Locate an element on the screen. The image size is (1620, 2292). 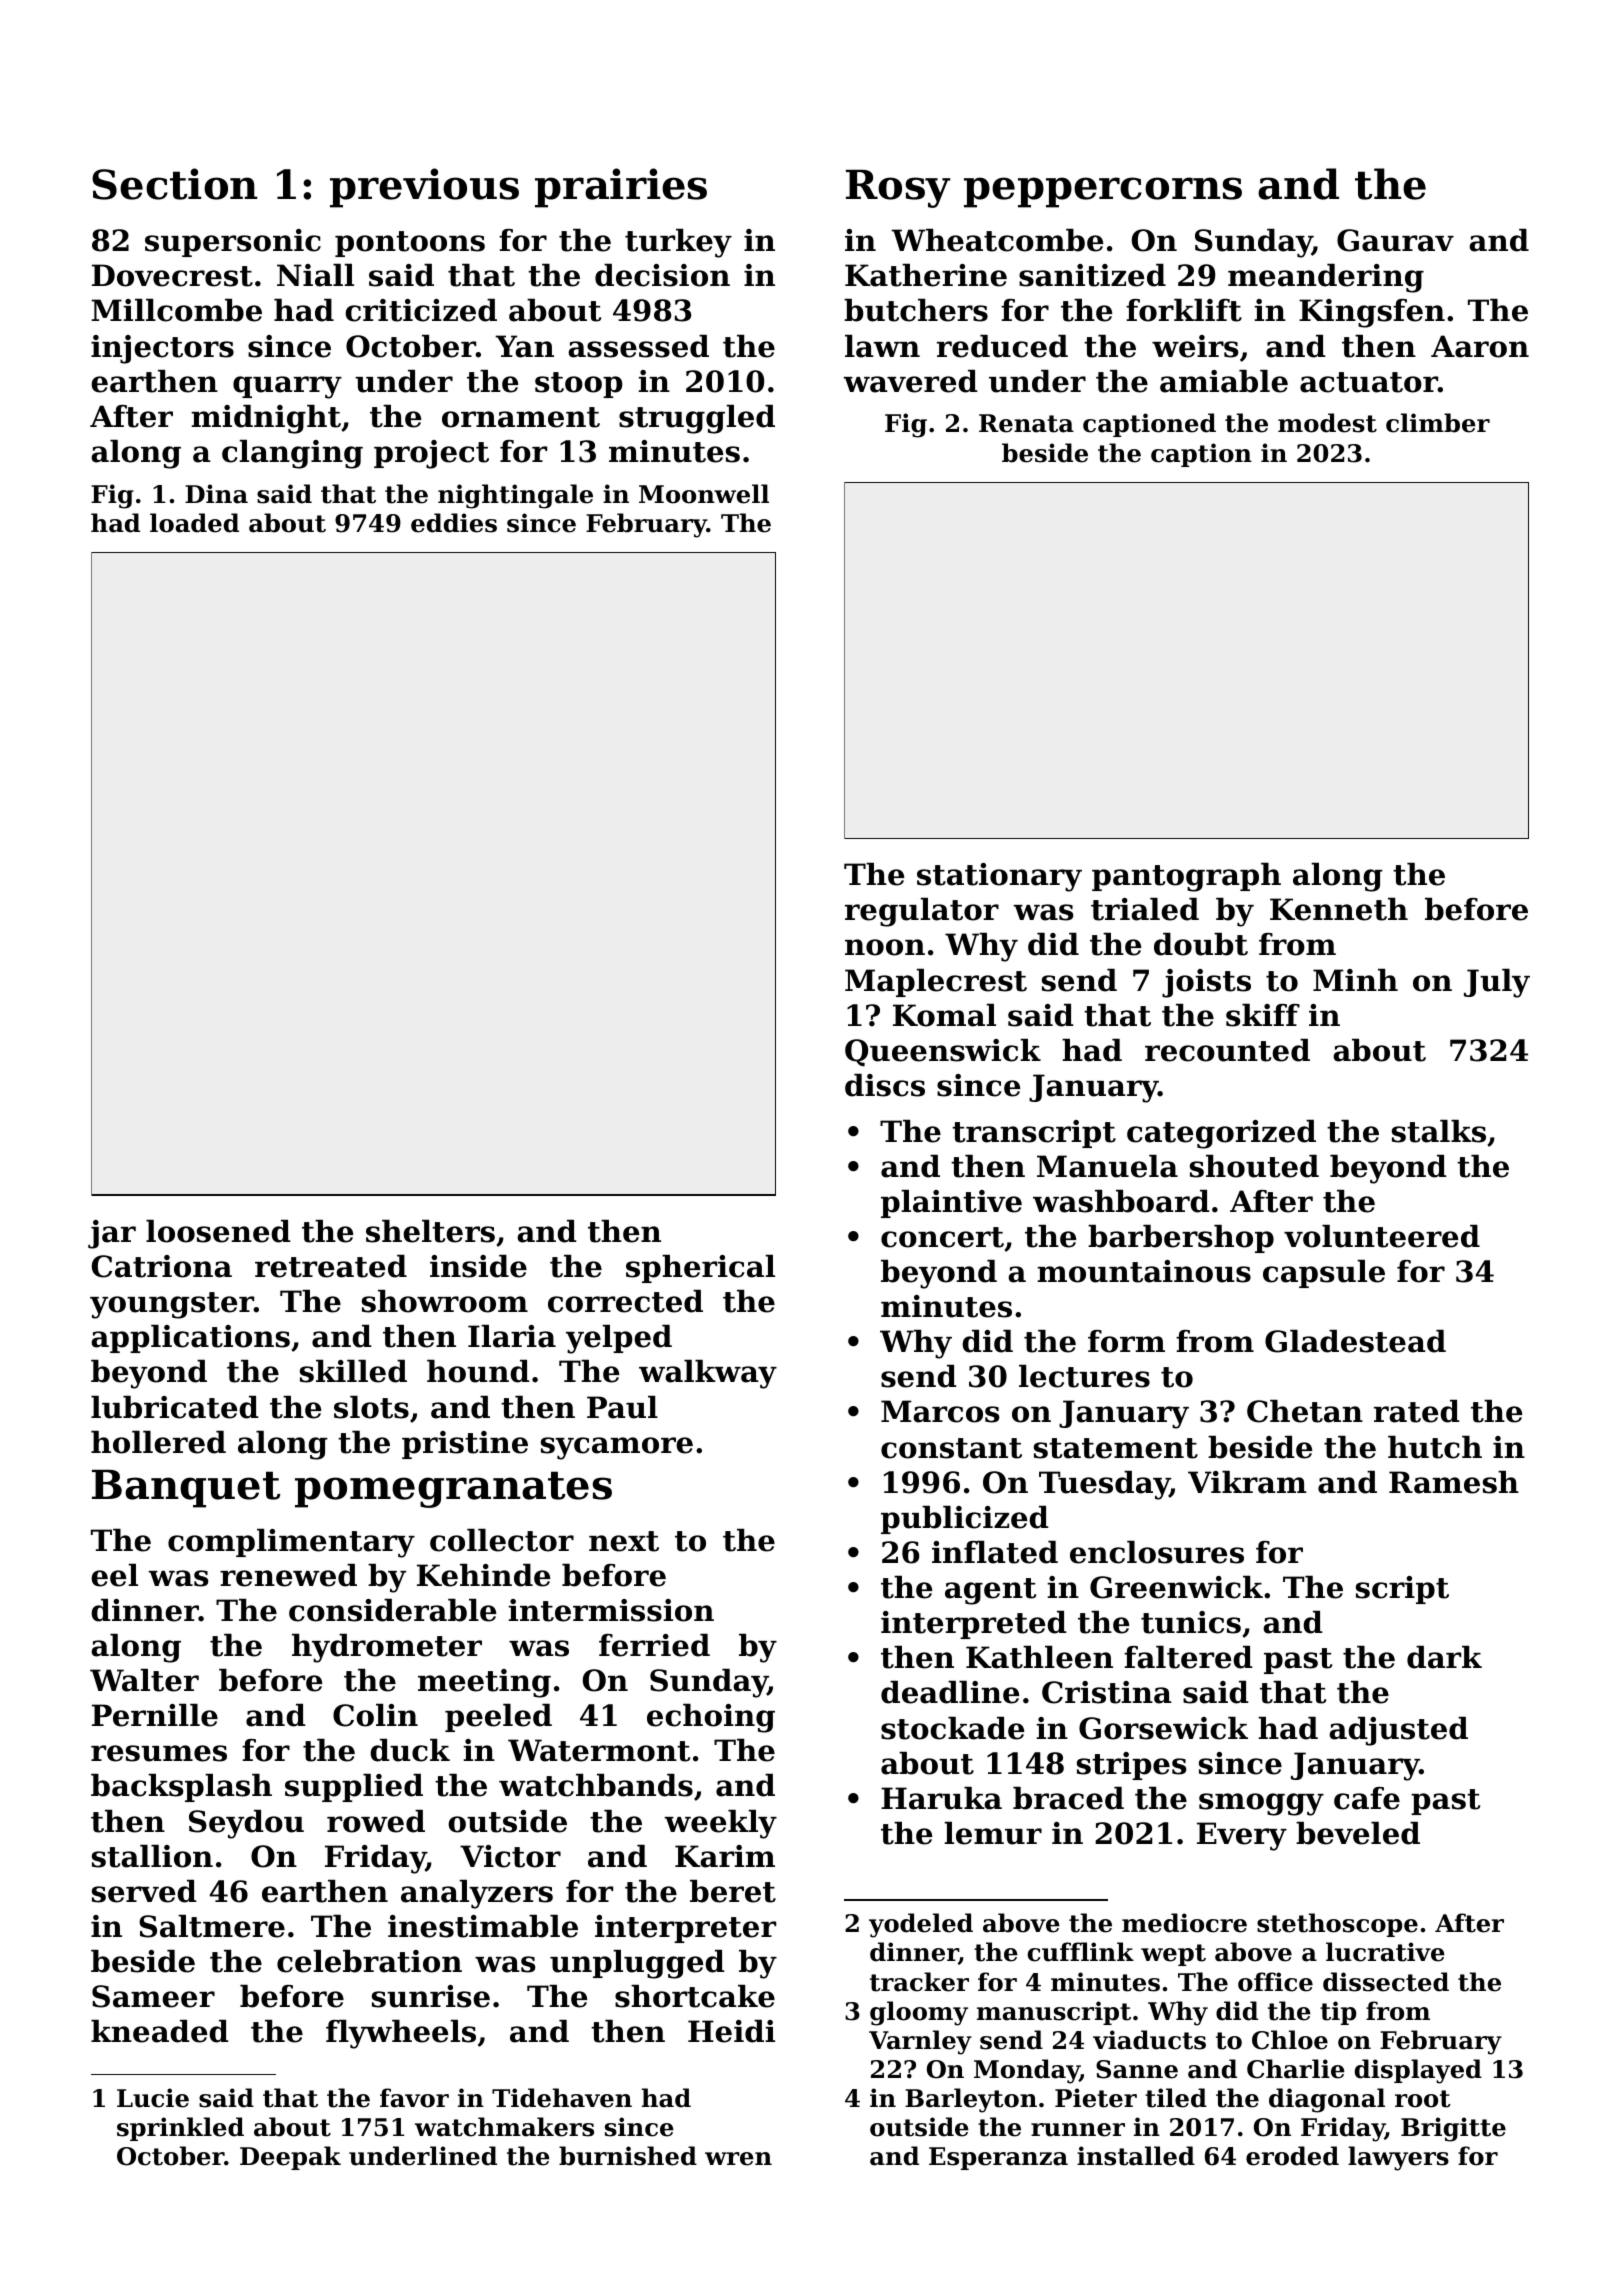
butchers is located at coordinates (916, 310).
